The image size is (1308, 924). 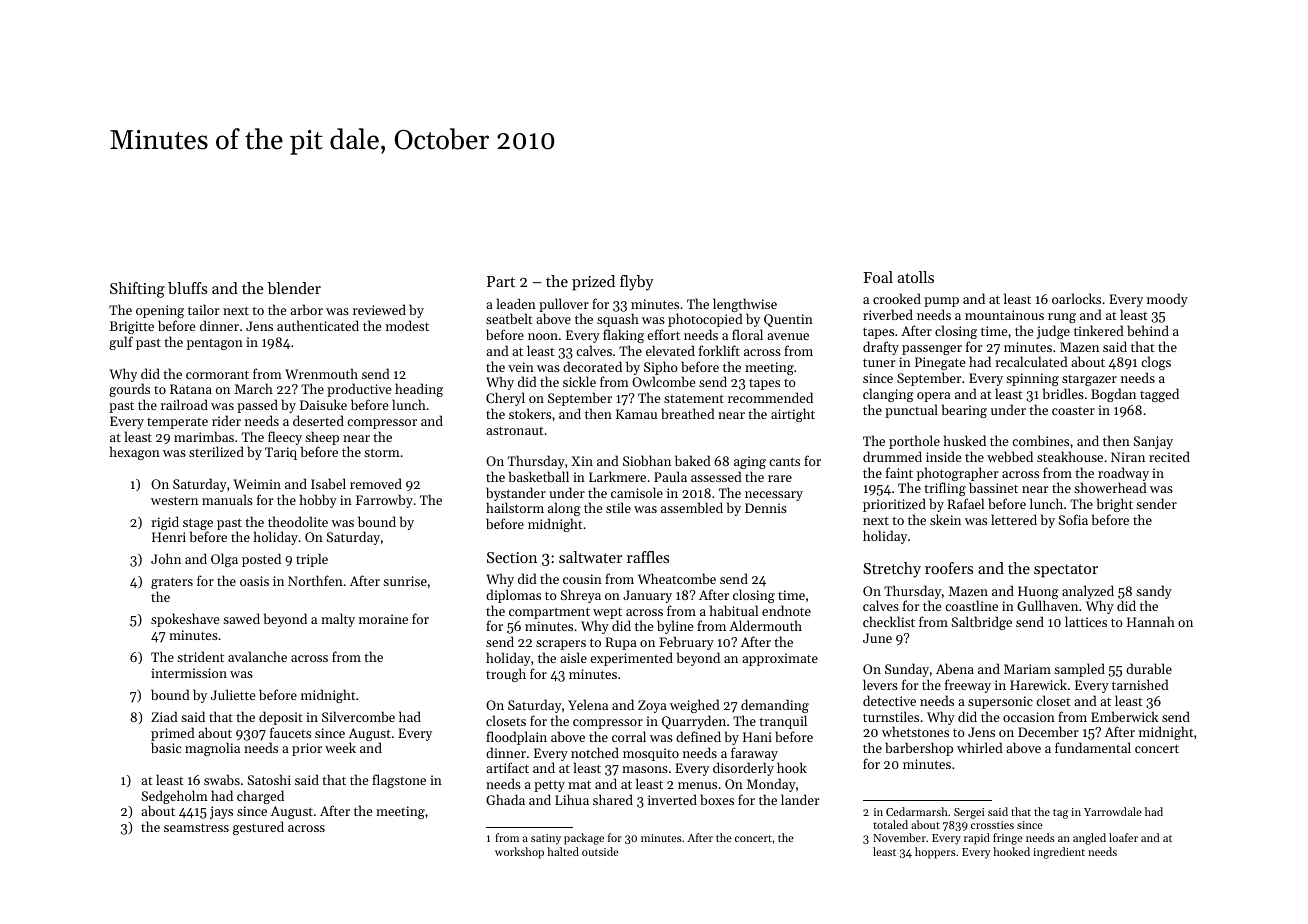 What do you see at coordinates (217, 374) in the screenshot?
I see `cormorant` at bounding box center [217, 374].
